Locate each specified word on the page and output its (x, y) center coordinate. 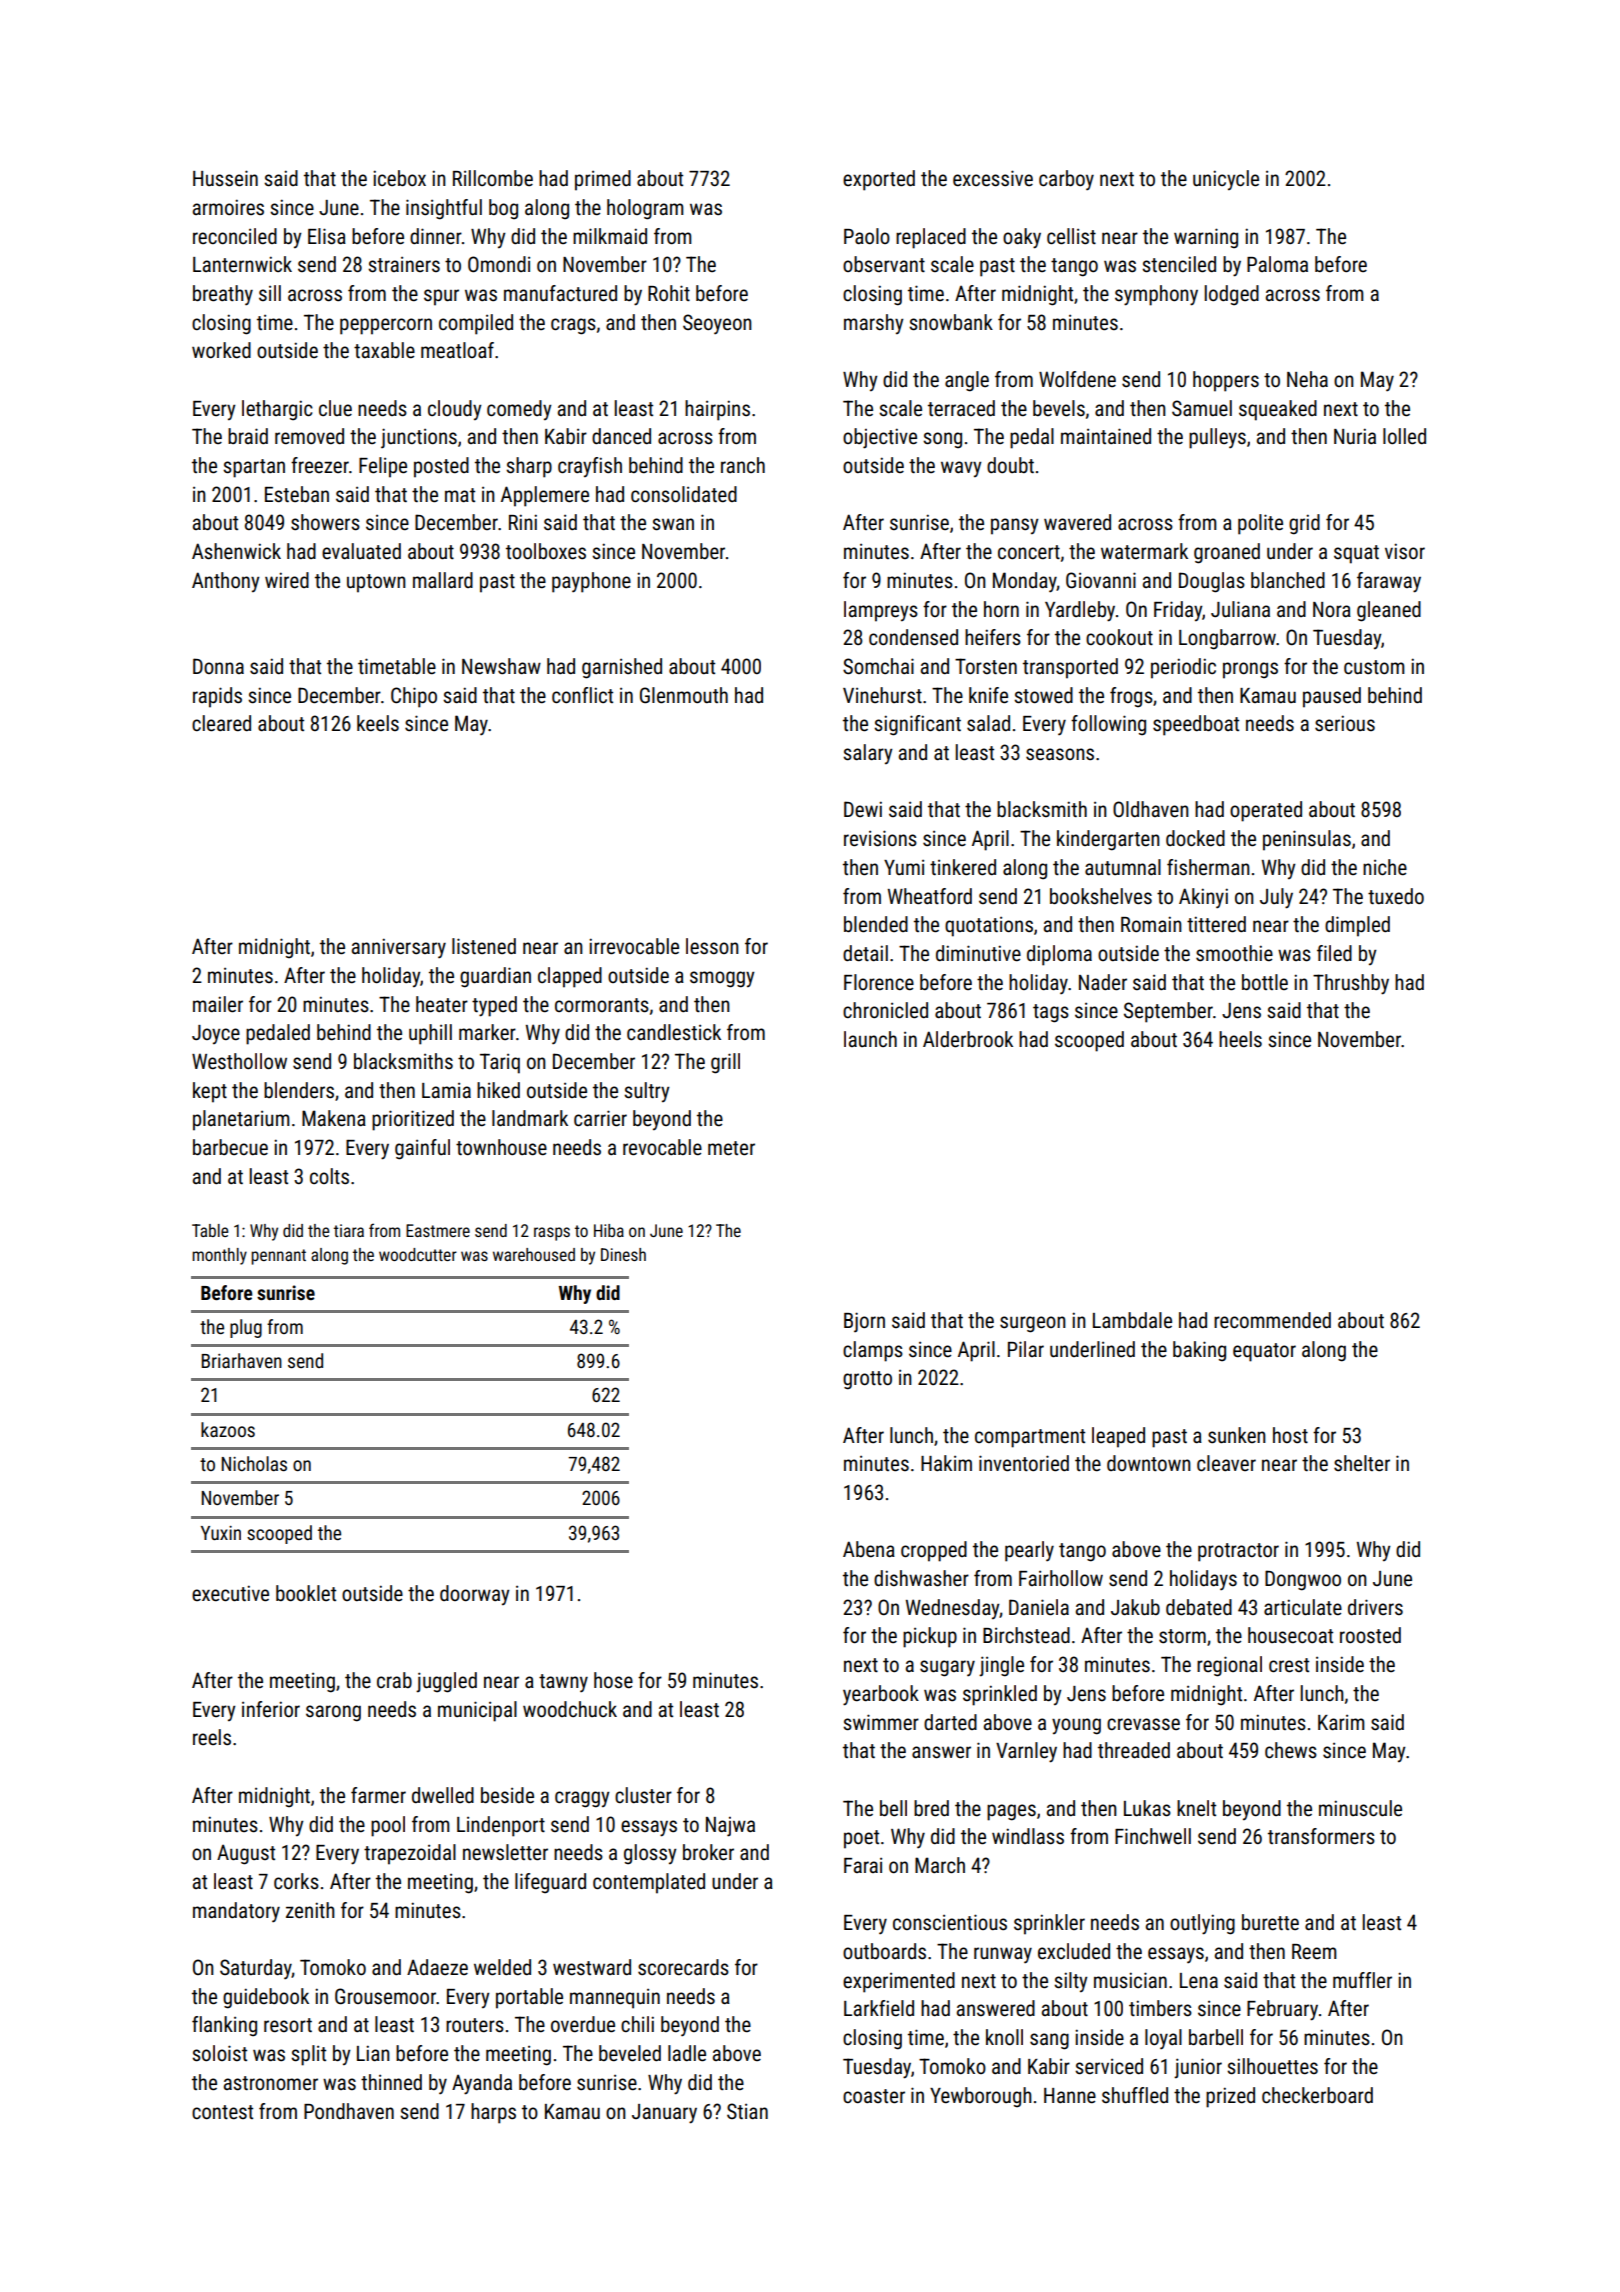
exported (879, 180)
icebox (399, 178)
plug (246, 1328)
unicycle (1226, 180)
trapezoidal (410, 1854)
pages (1011, 1812)
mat (460, 495)
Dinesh (623, 1254)
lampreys (881, 611)
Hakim (946, 1463)
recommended (1272, 1320)
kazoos (228, 1429)
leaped (1118, 1437)
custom (1374, 667)
